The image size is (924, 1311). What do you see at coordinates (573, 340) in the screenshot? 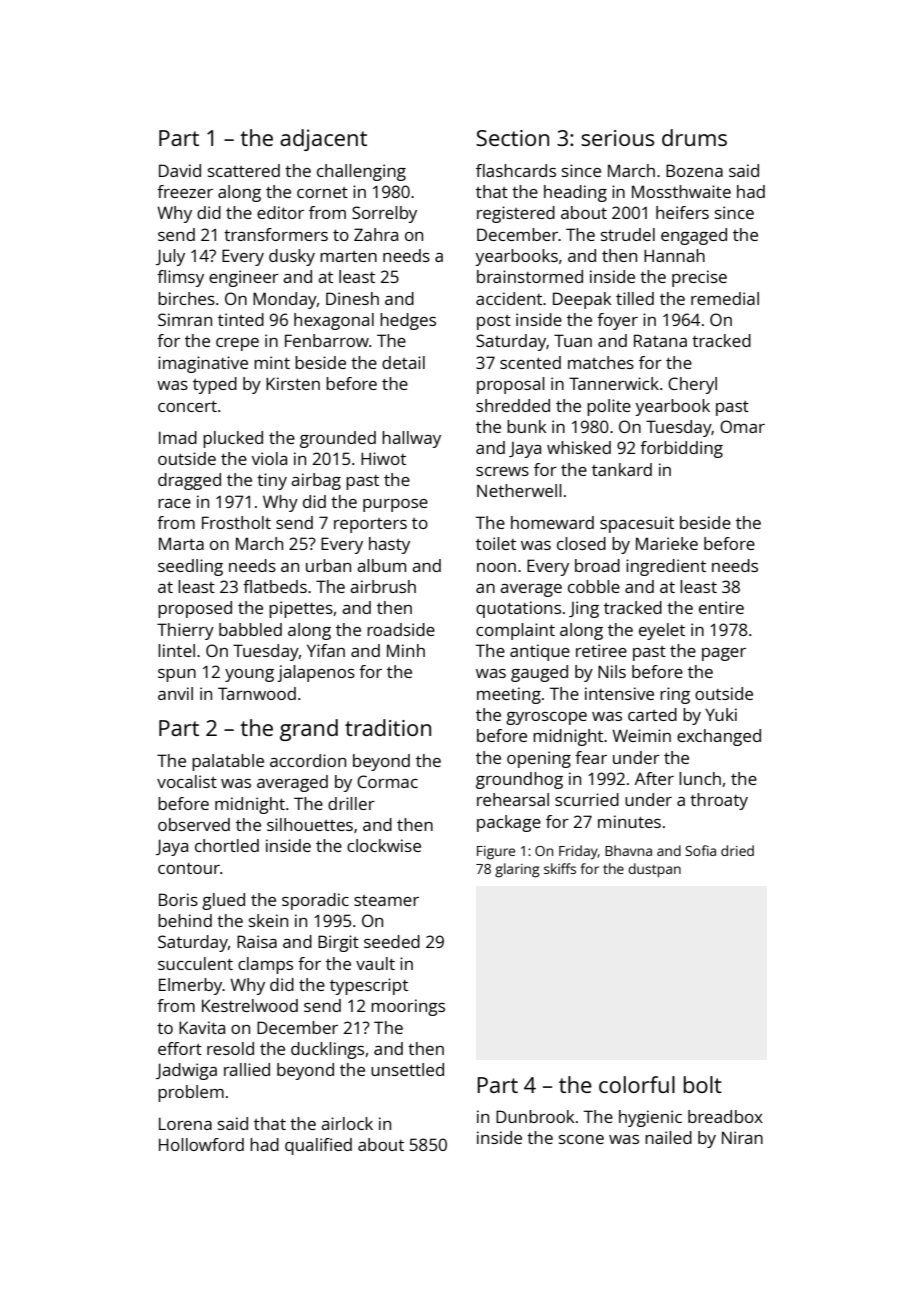
I see `Tuan` at bounding box center [573, 340].
